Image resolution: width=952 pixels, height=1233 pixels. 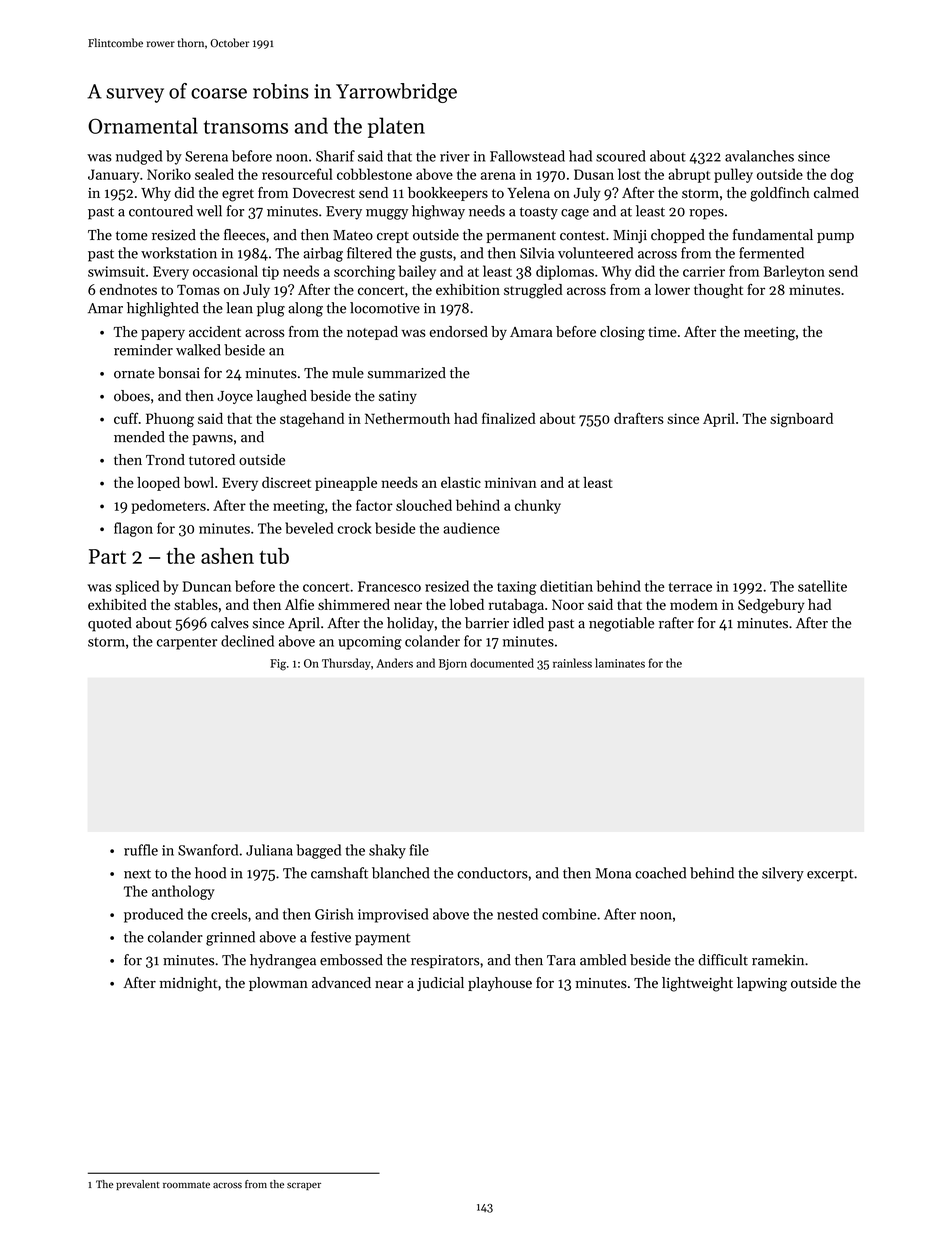 I want to click on chunky, so click(x=538, y=506).
